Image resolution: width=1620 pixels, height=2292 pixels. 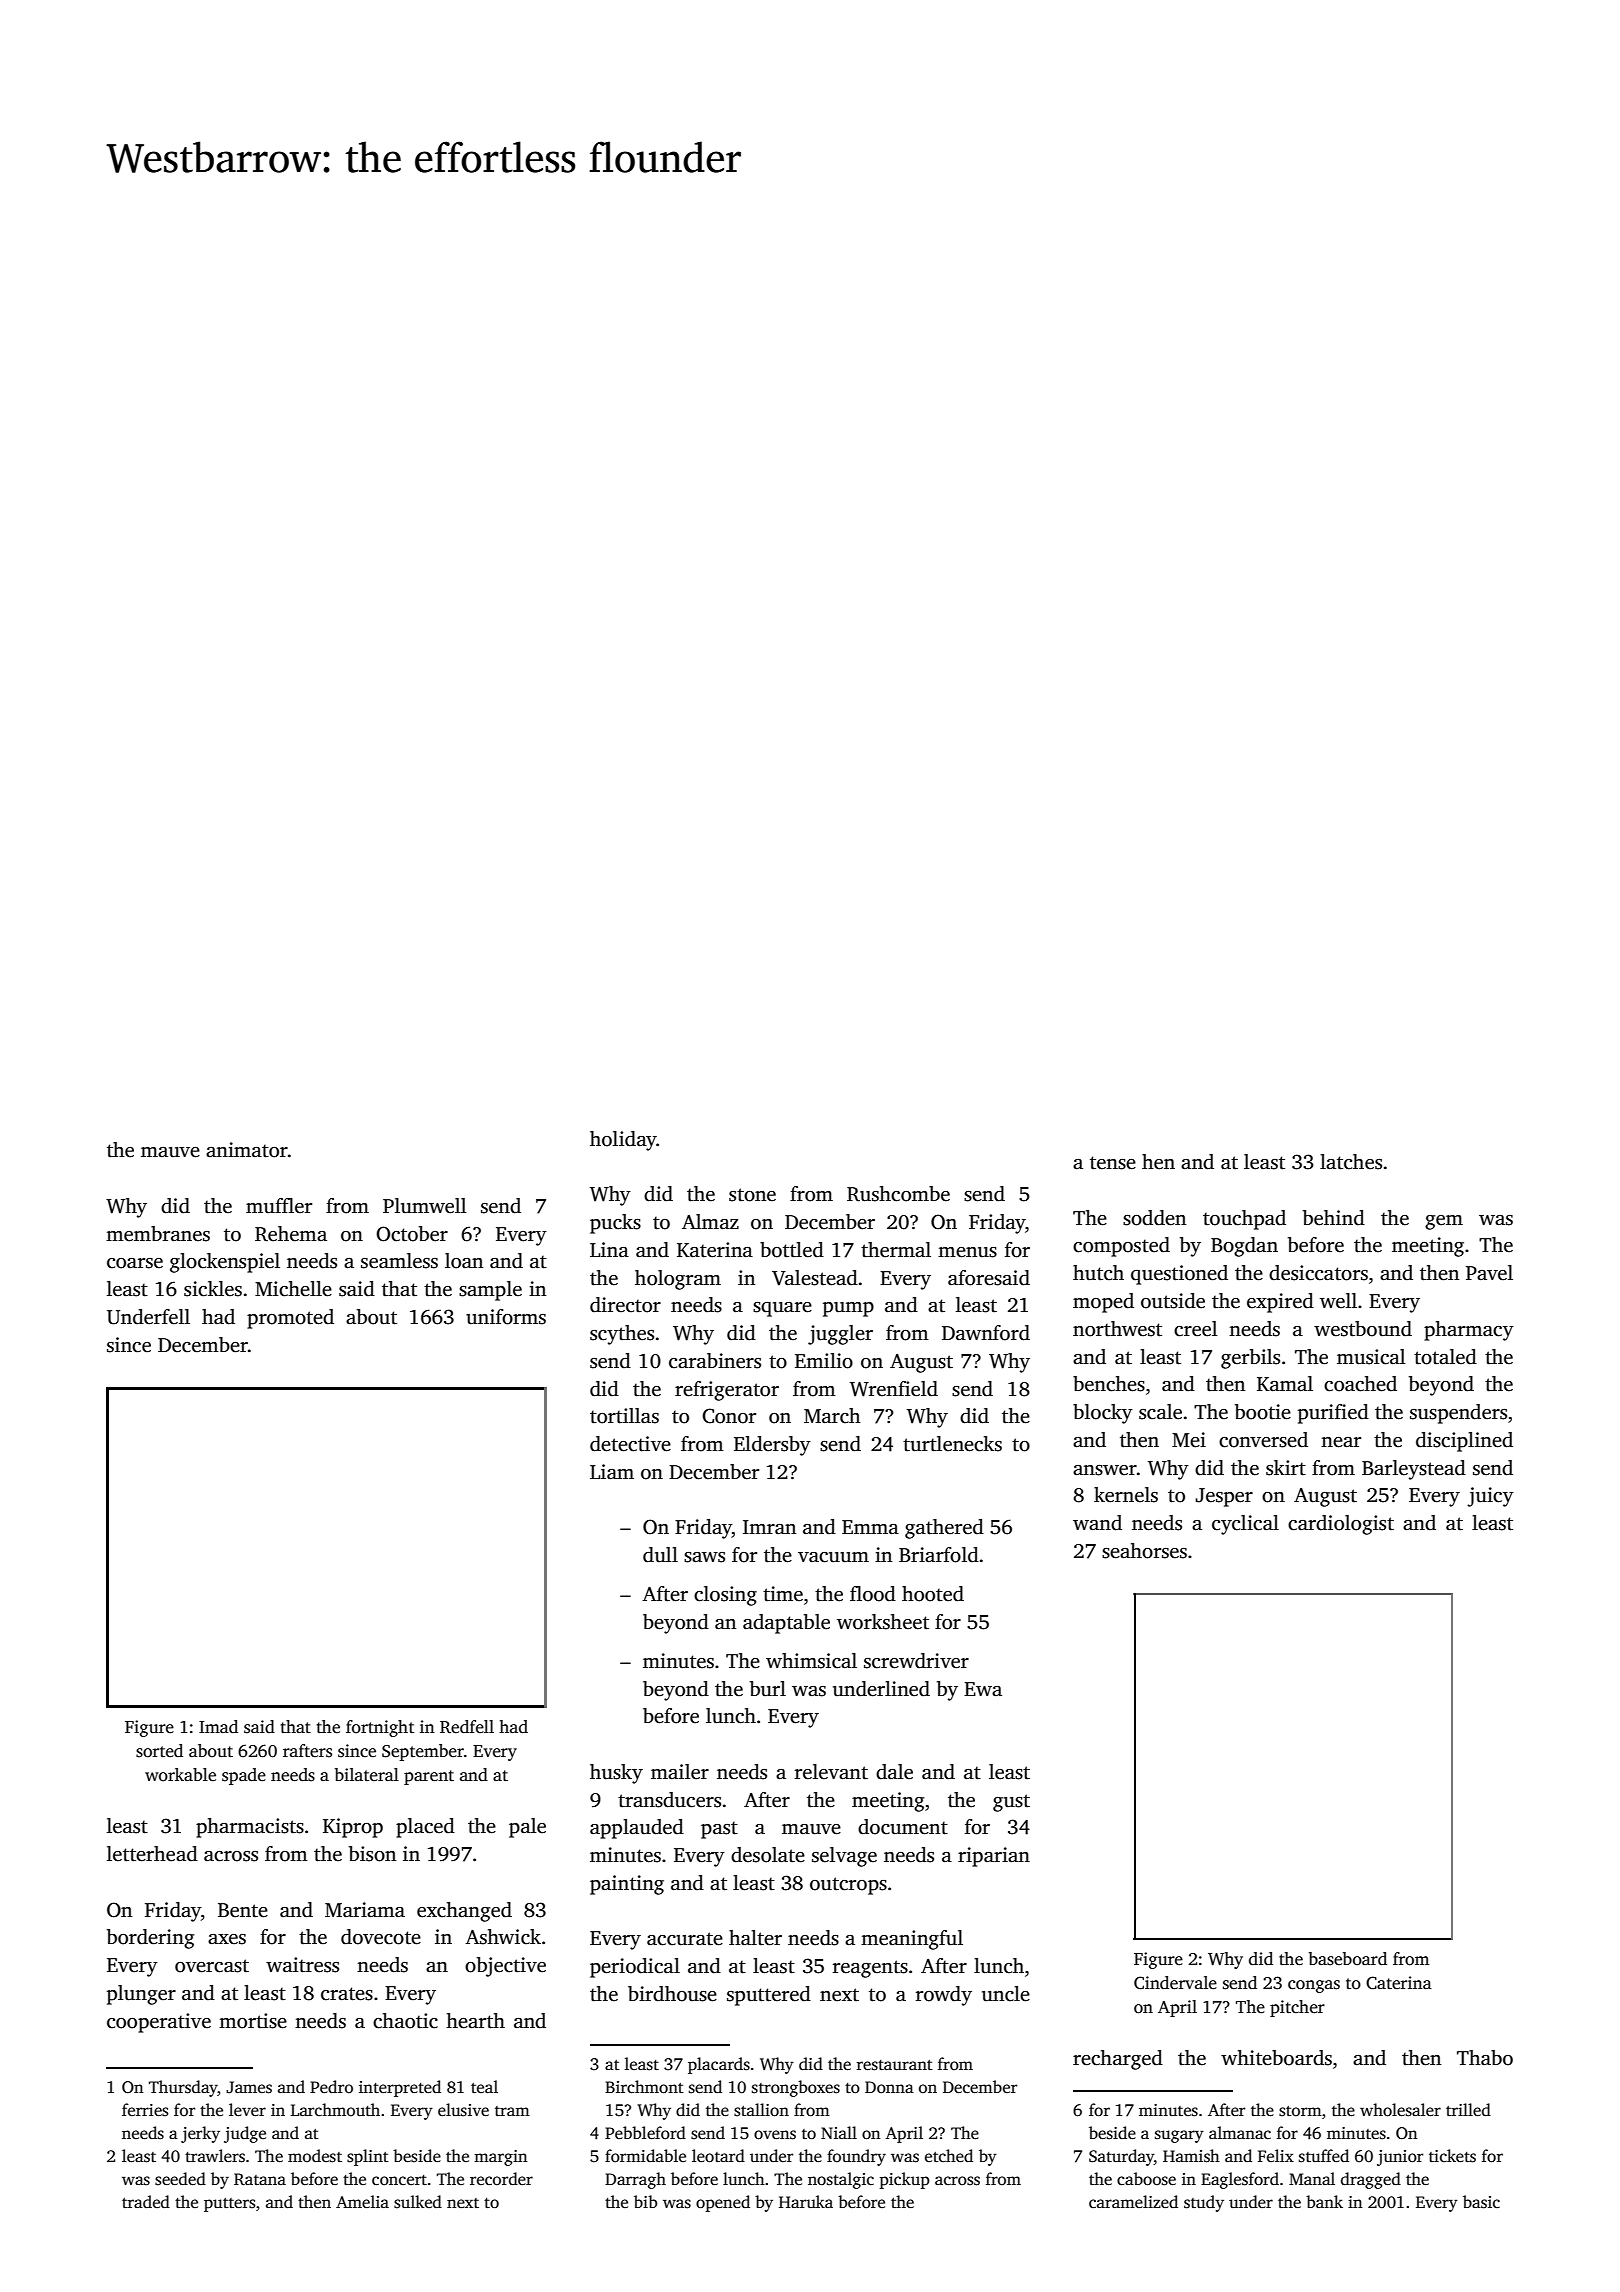 What do you see at coordinates (630, 1444) in the image?
I see `detective` at bounding box center [630, 1444].
